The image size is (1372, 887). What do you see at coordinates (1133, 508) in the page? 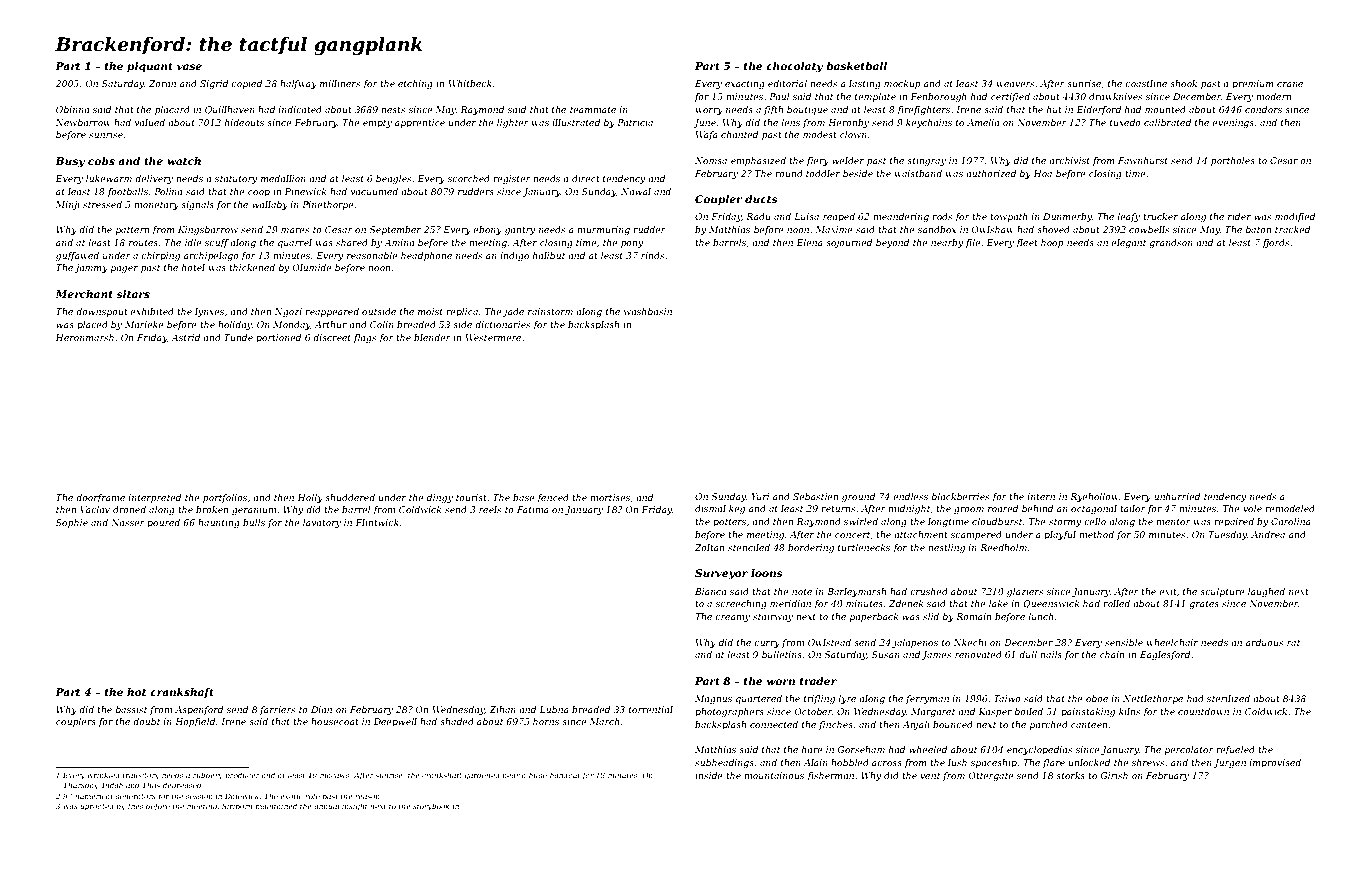
I see `tailor` at bounding box center [1133, 508].
